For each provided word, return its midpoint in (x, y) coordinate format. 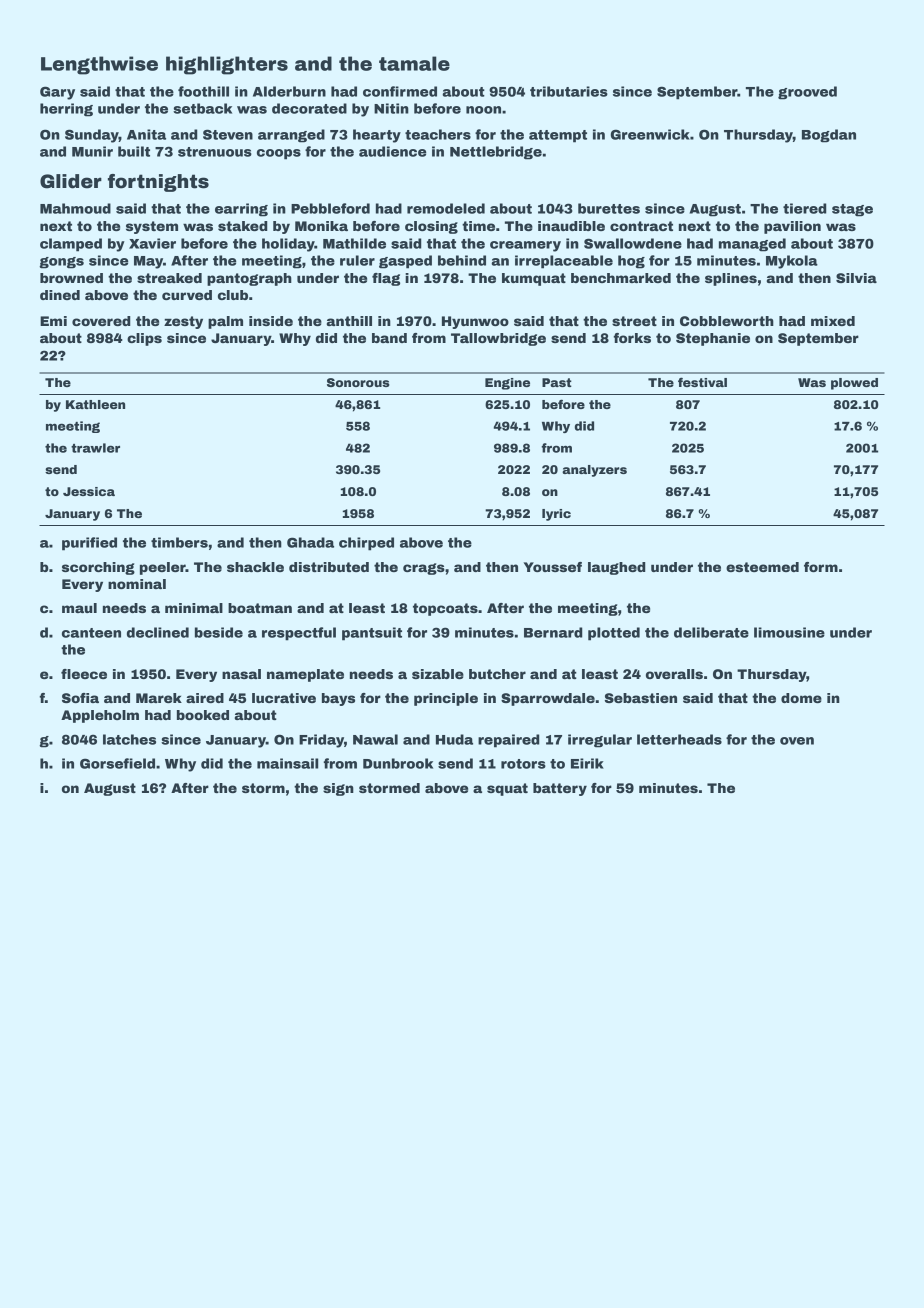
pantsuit (372, 634)
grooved (807, 93)
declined (158, 632)
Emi (53, 321)
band (389, 338)
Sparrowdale (548, 699)
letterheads (679, 739)
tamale (414, 63)
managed (752, 245)
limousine (789, 632)
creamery (525, 246)
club (233, 295)
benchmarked (621, 278)
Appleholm (100, 716)
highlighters (227, 65)
